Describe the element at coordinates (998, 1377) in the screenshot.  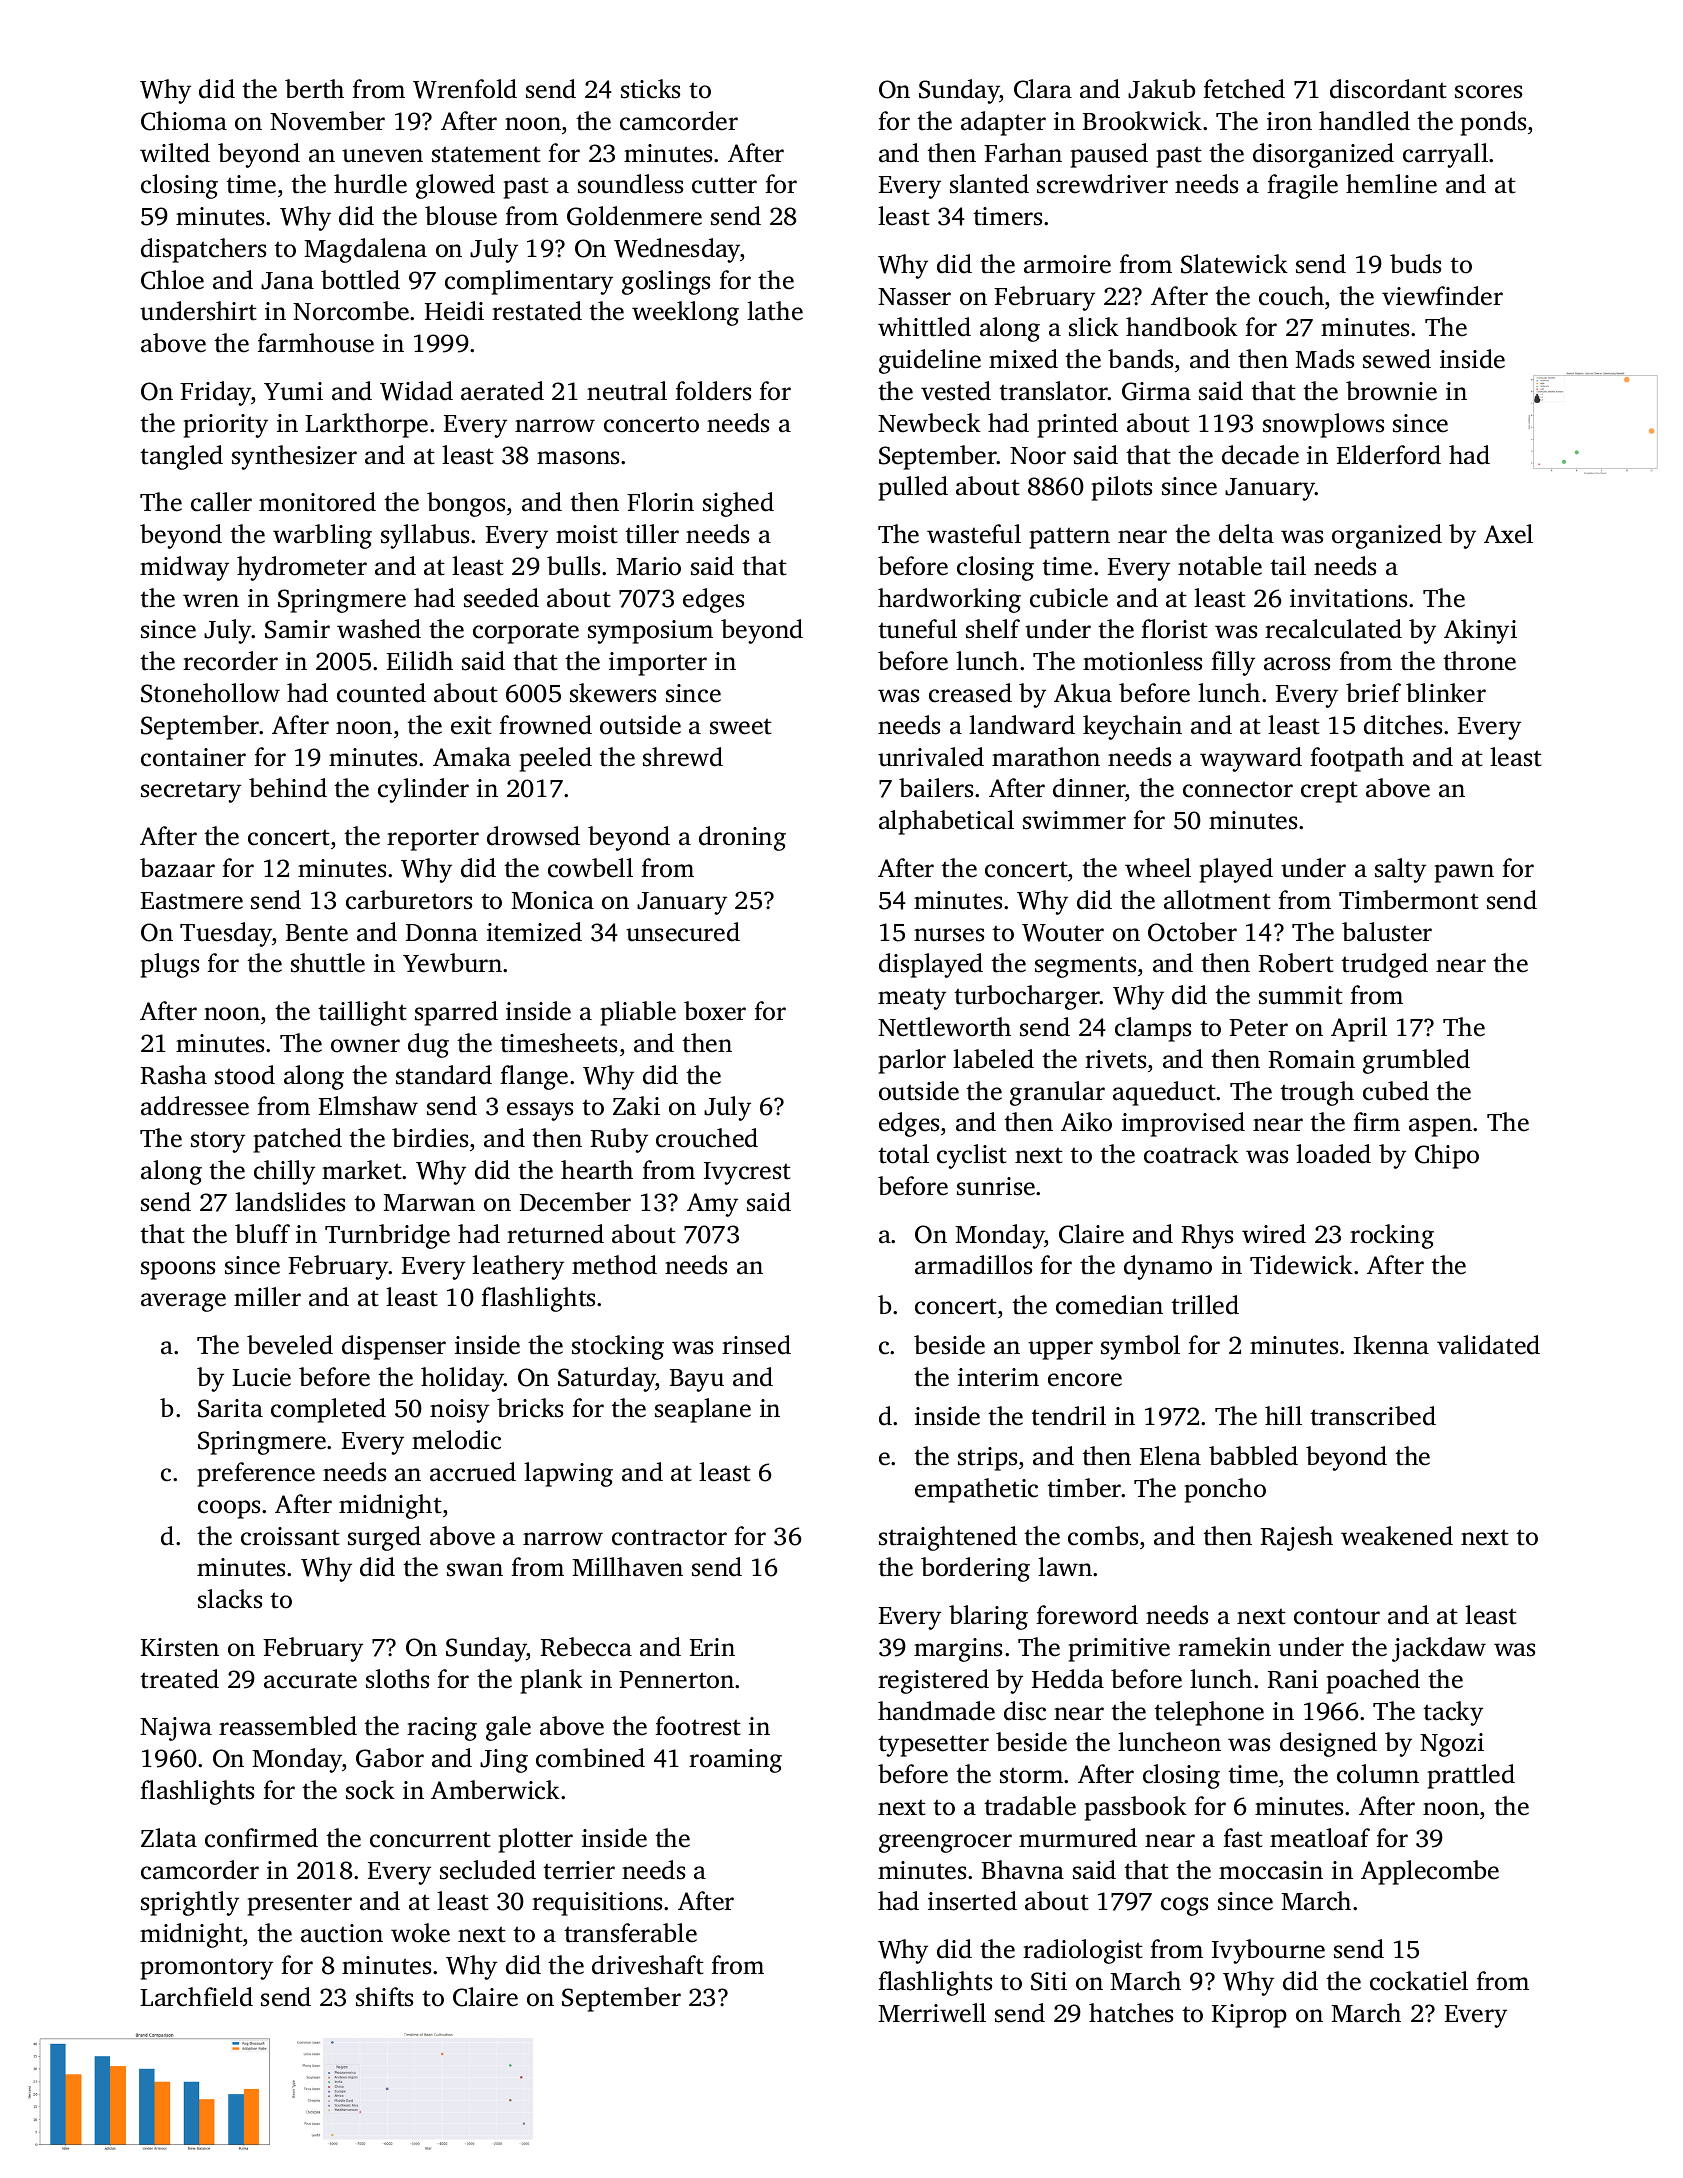
I see `interim` at that location.
